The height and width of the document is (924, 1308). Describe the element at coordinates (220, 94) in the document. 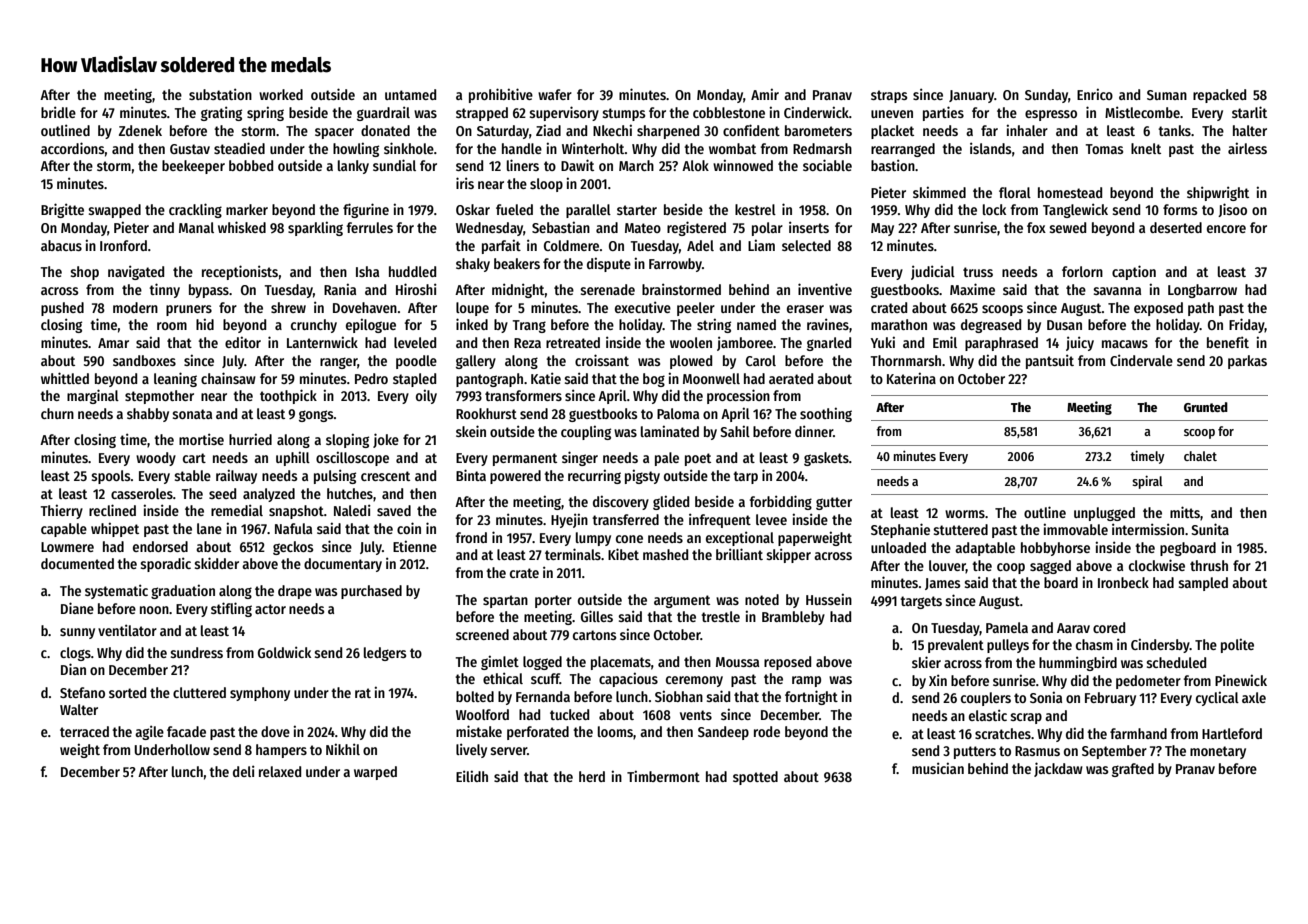

I see `substation` at that location.
